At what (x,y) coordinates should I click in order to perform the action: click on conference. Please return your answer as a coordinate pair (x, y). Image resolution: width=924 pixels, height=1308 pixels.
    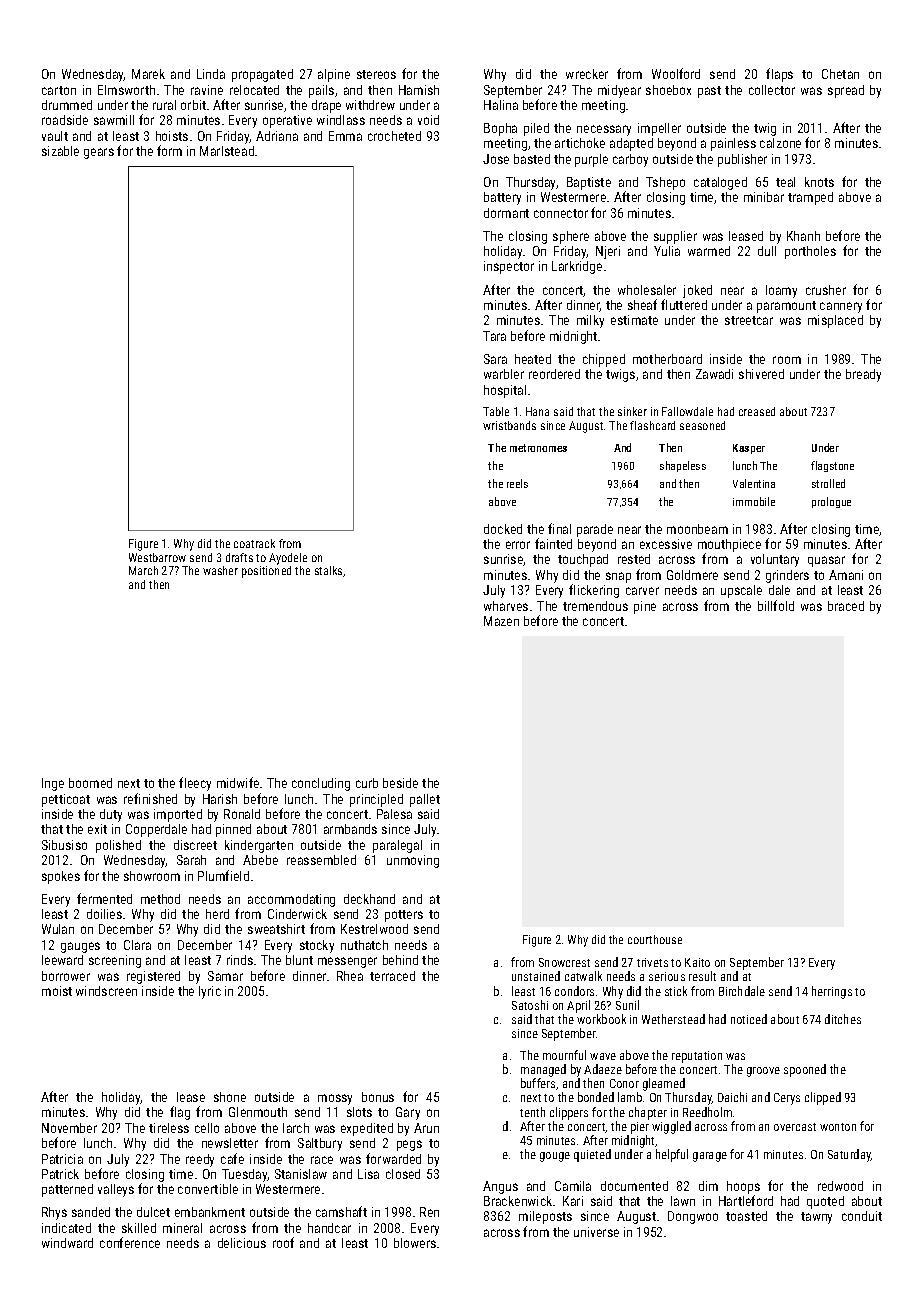
    Looking at the image, I should click on (130, 1242).
